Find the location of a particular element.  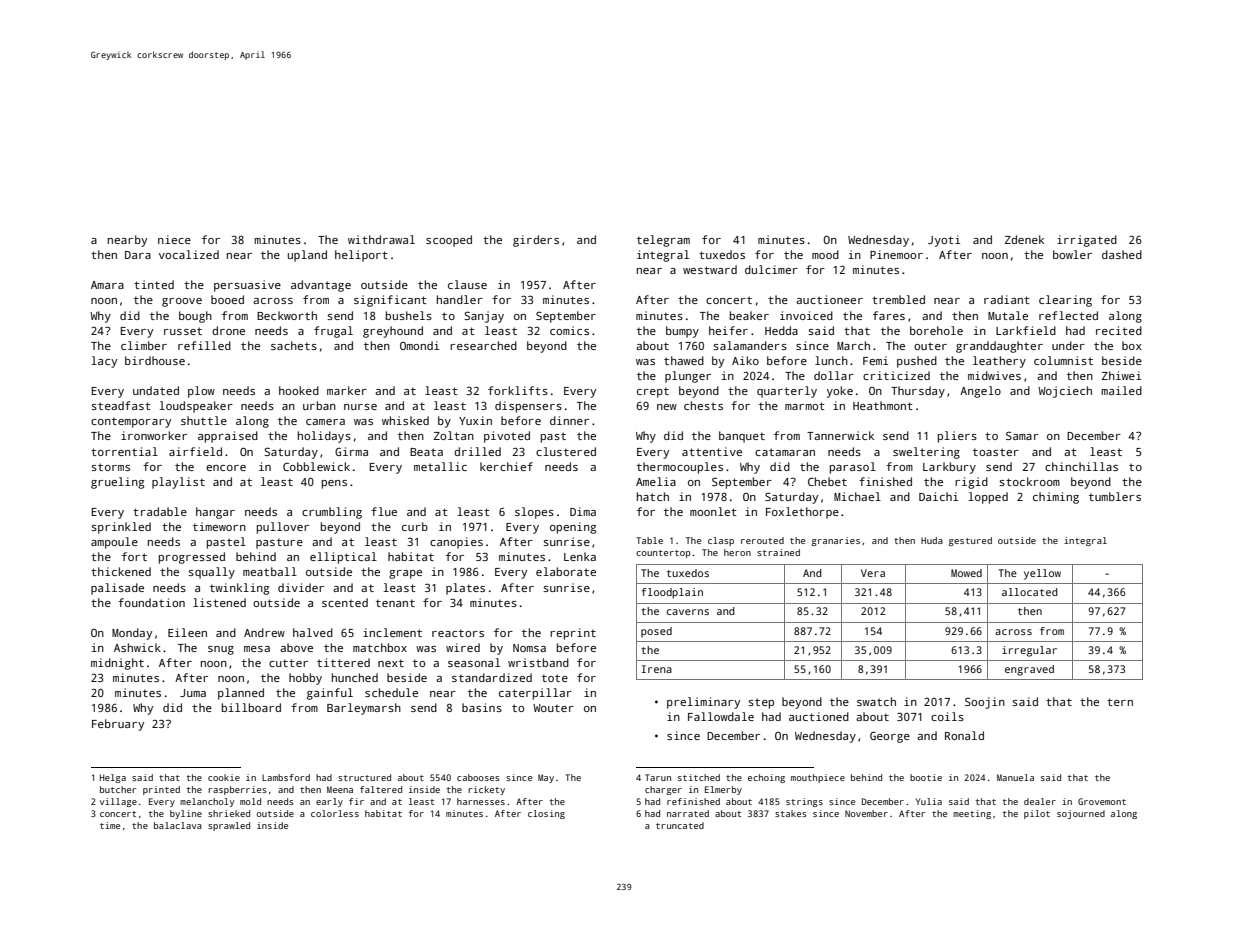

stitched is located at coordinates (699, 777).
